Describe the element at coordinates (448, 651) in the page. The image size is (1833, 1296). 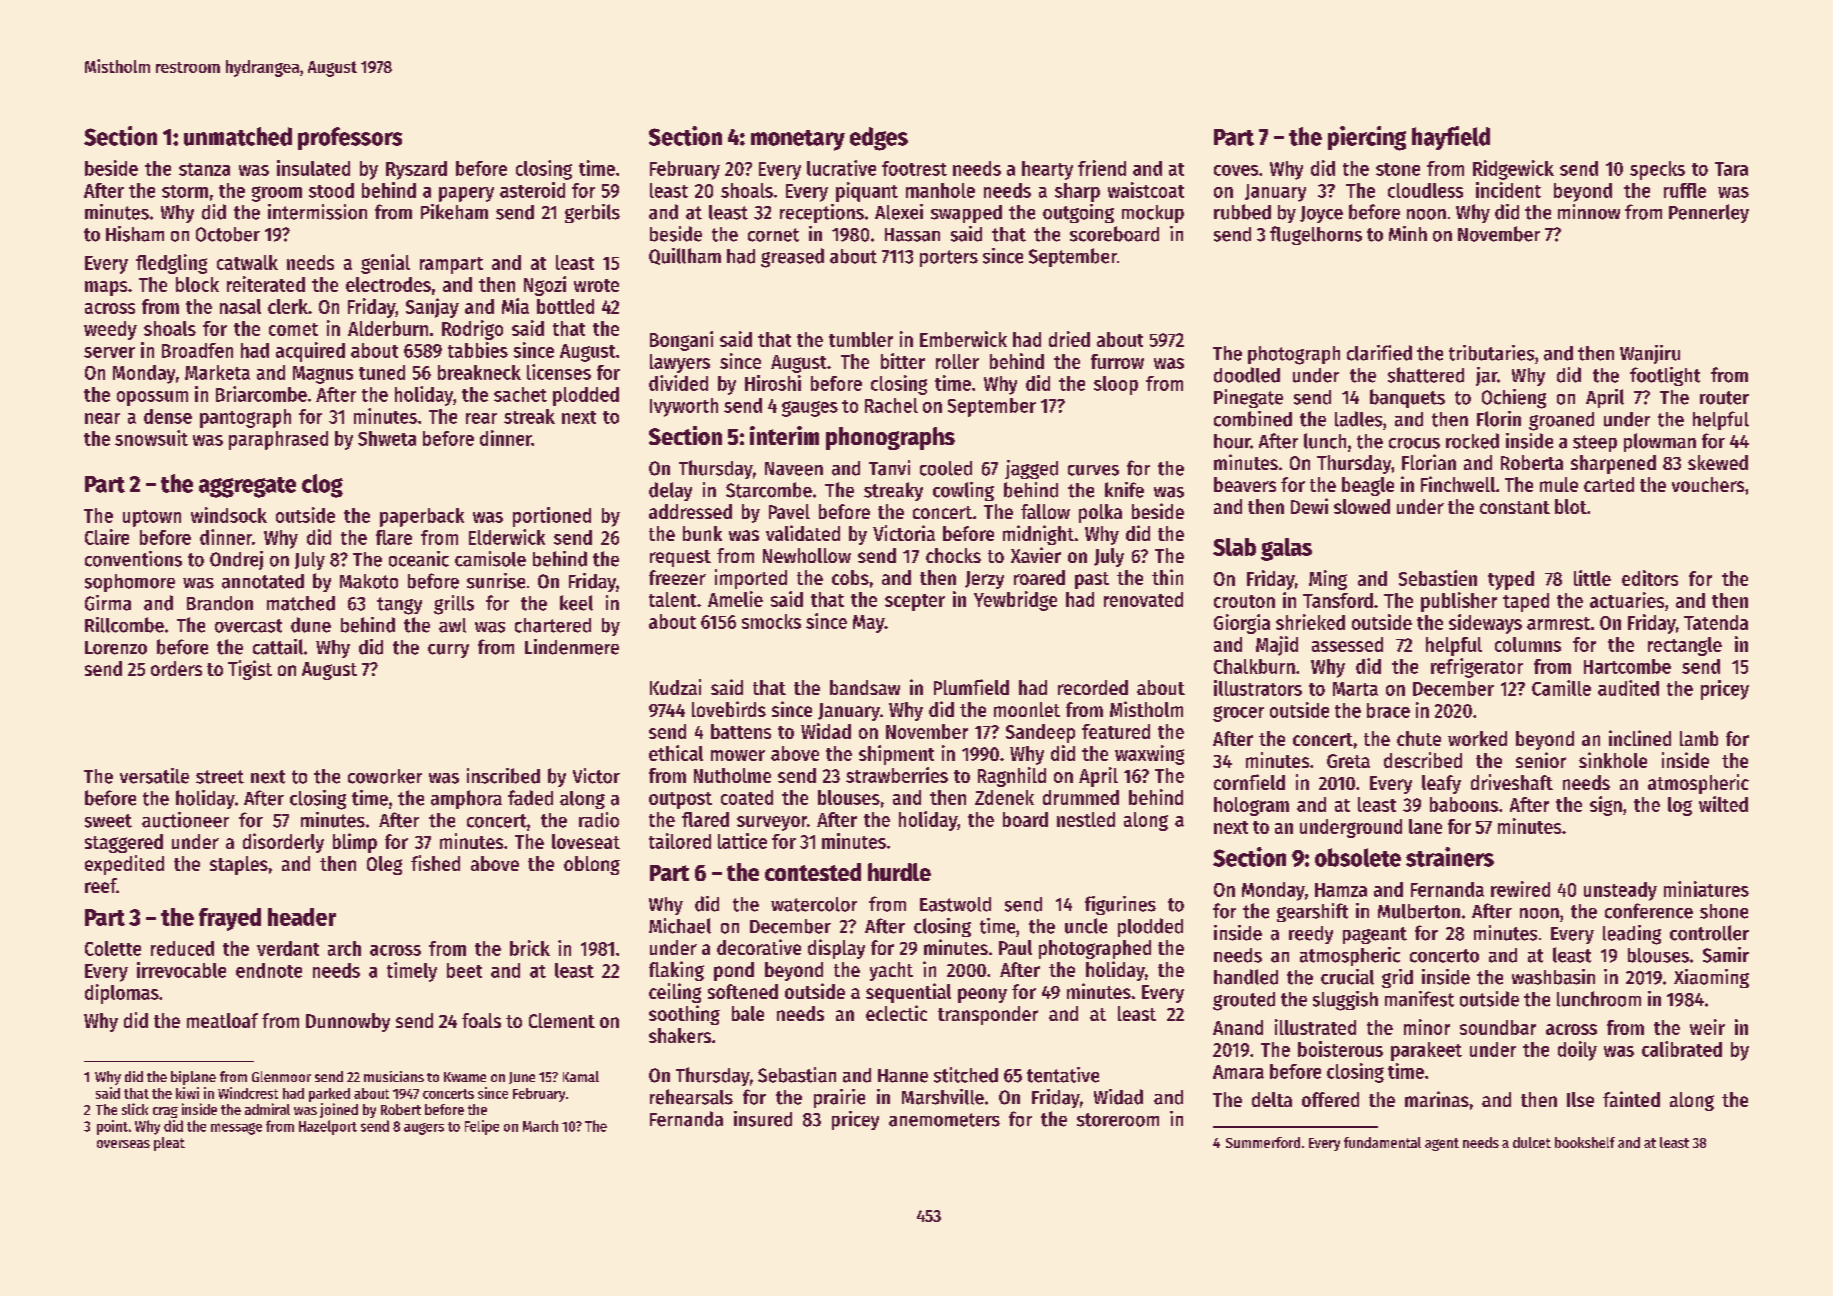
I see `curry` at that location.
